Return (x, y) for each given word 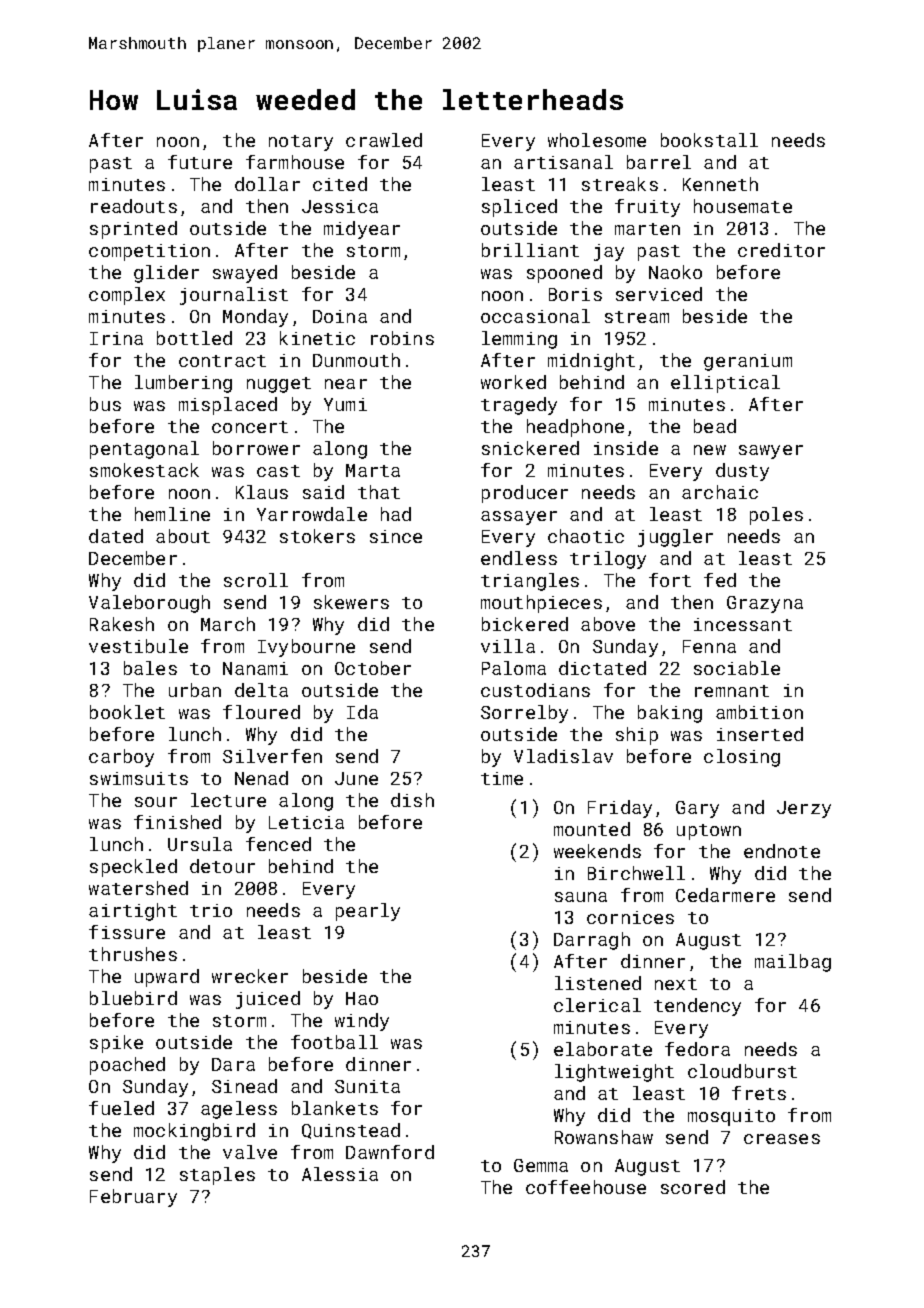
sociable (737, 668)
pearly (368, 912)
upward (167, 978)
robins (402, 338)
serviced (659, 294)
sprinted (133, 230)
